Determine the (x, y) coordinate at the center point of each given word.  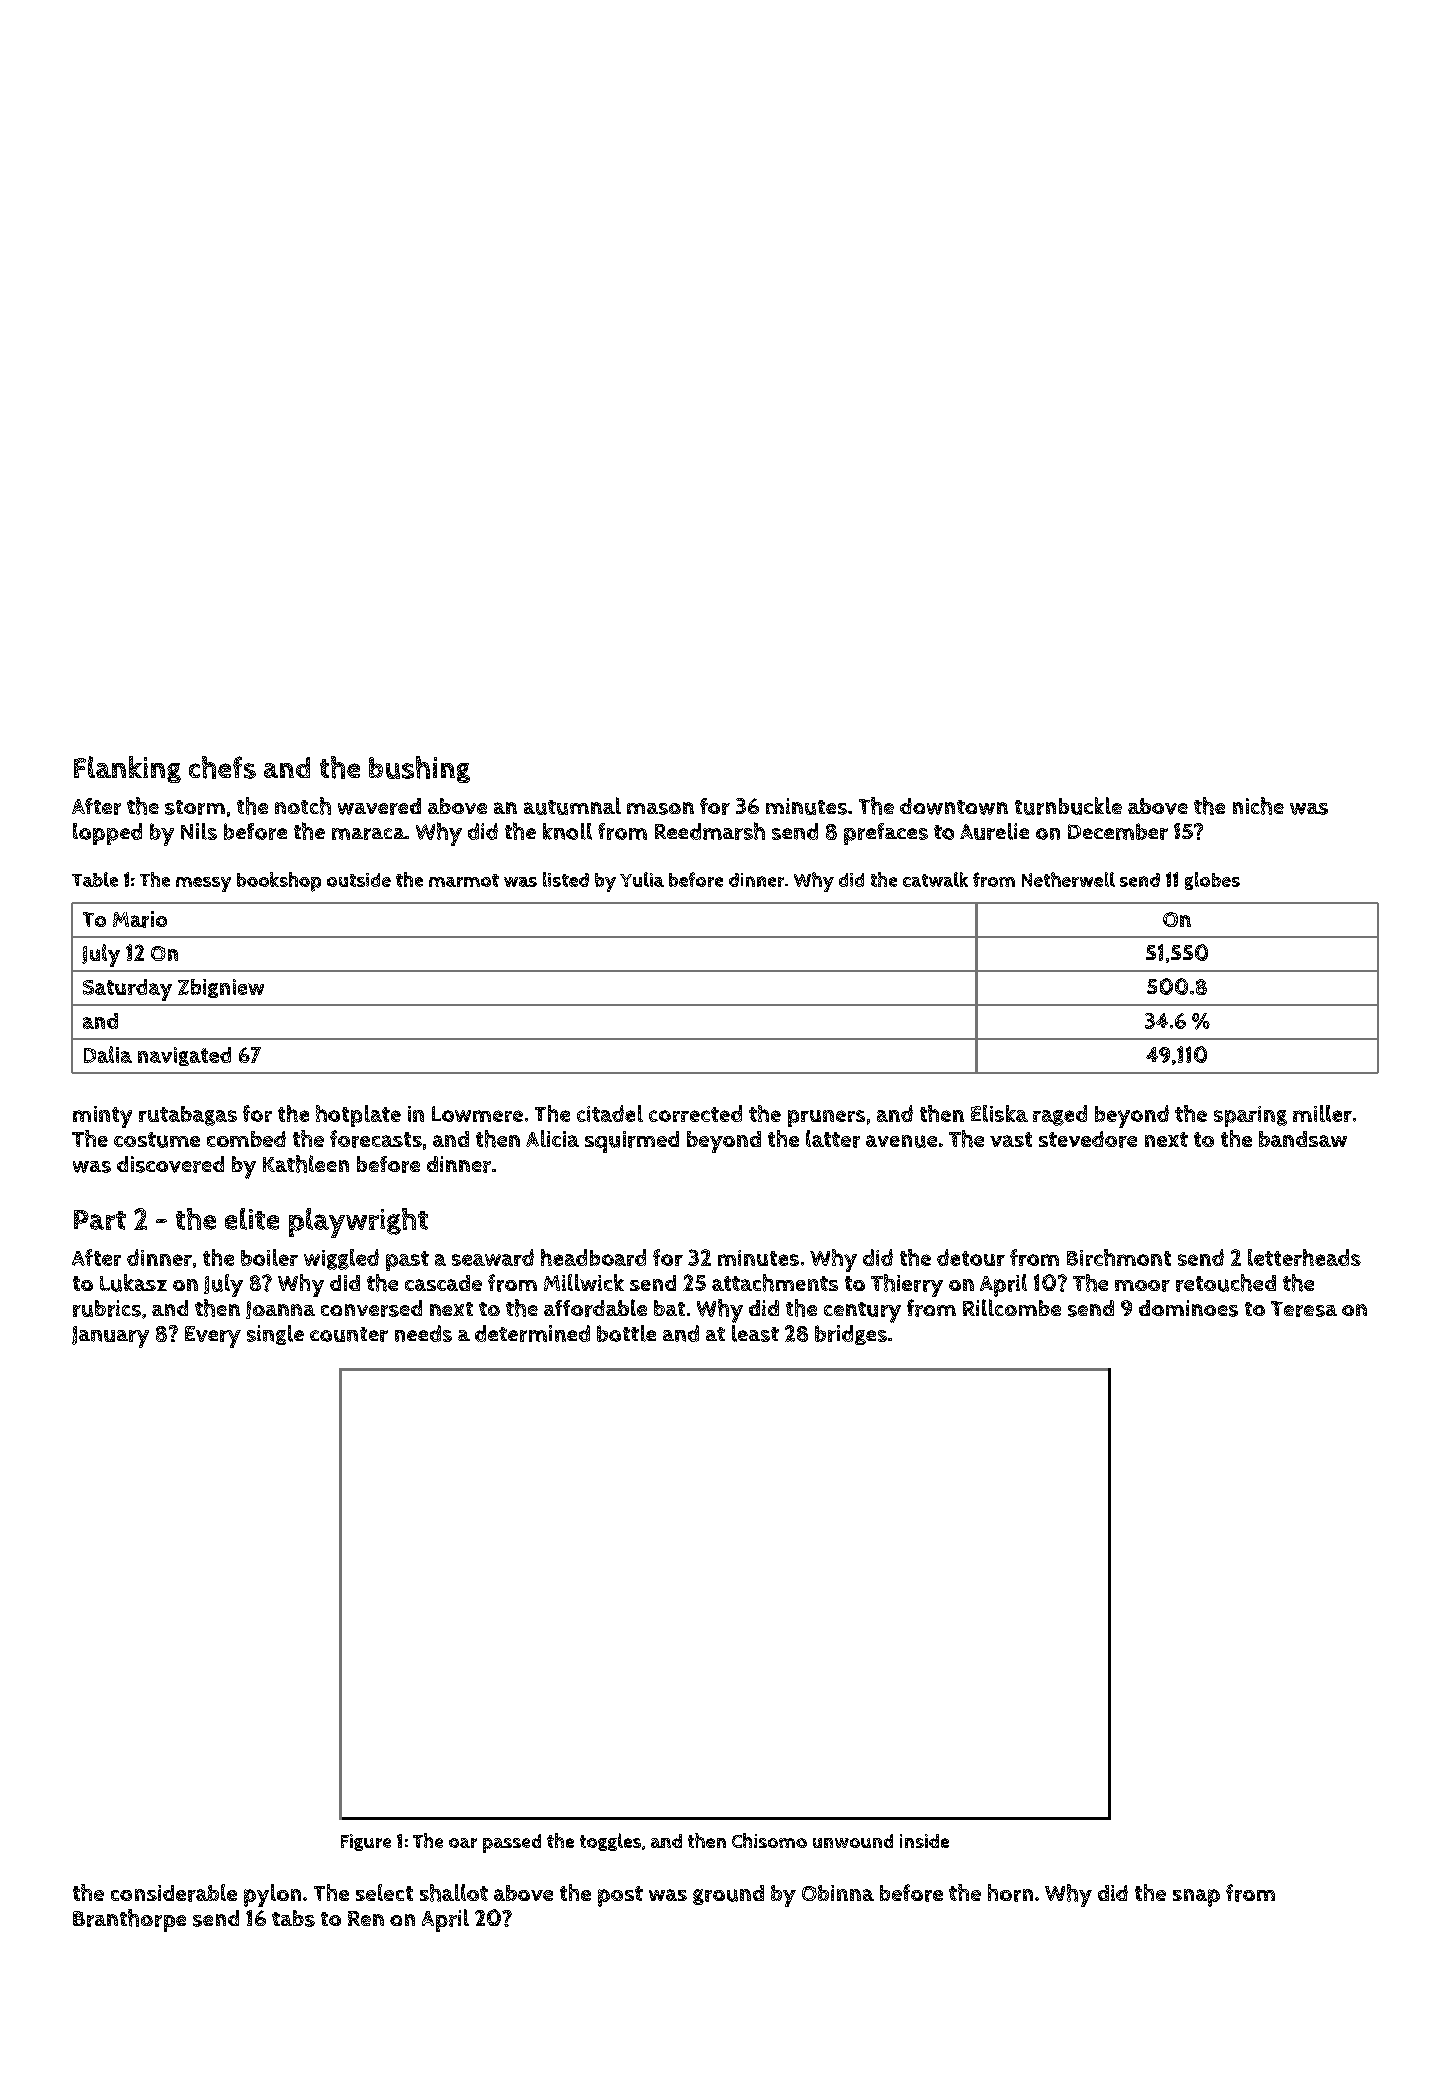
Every (213, 1337)
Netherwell (1068, 879)
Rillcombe (1012, 1307)
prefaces (886, 834)
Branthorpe (129, 1920)
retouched (1226, 1283)
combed (246, 1139)
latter (833, 1139)
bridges (851, 1335)
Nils (199, 831)
